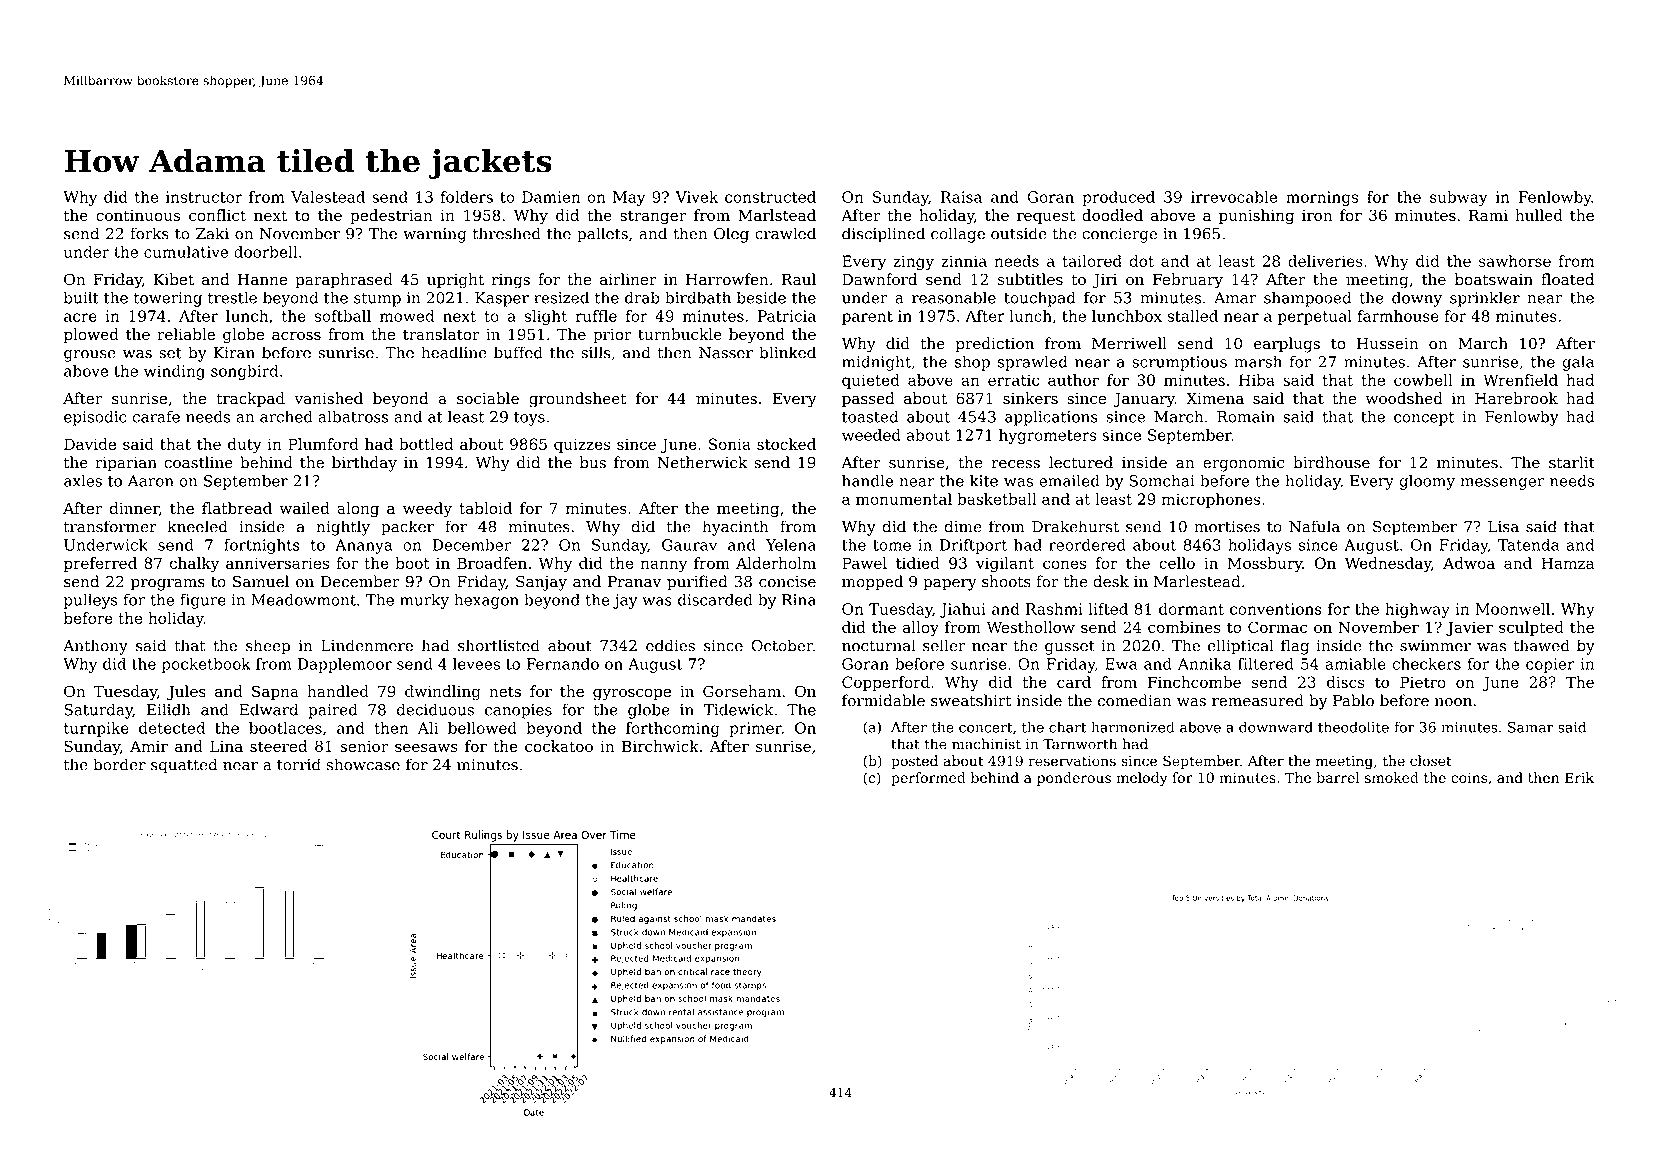  I want to click on stump, so click(377, 300).
